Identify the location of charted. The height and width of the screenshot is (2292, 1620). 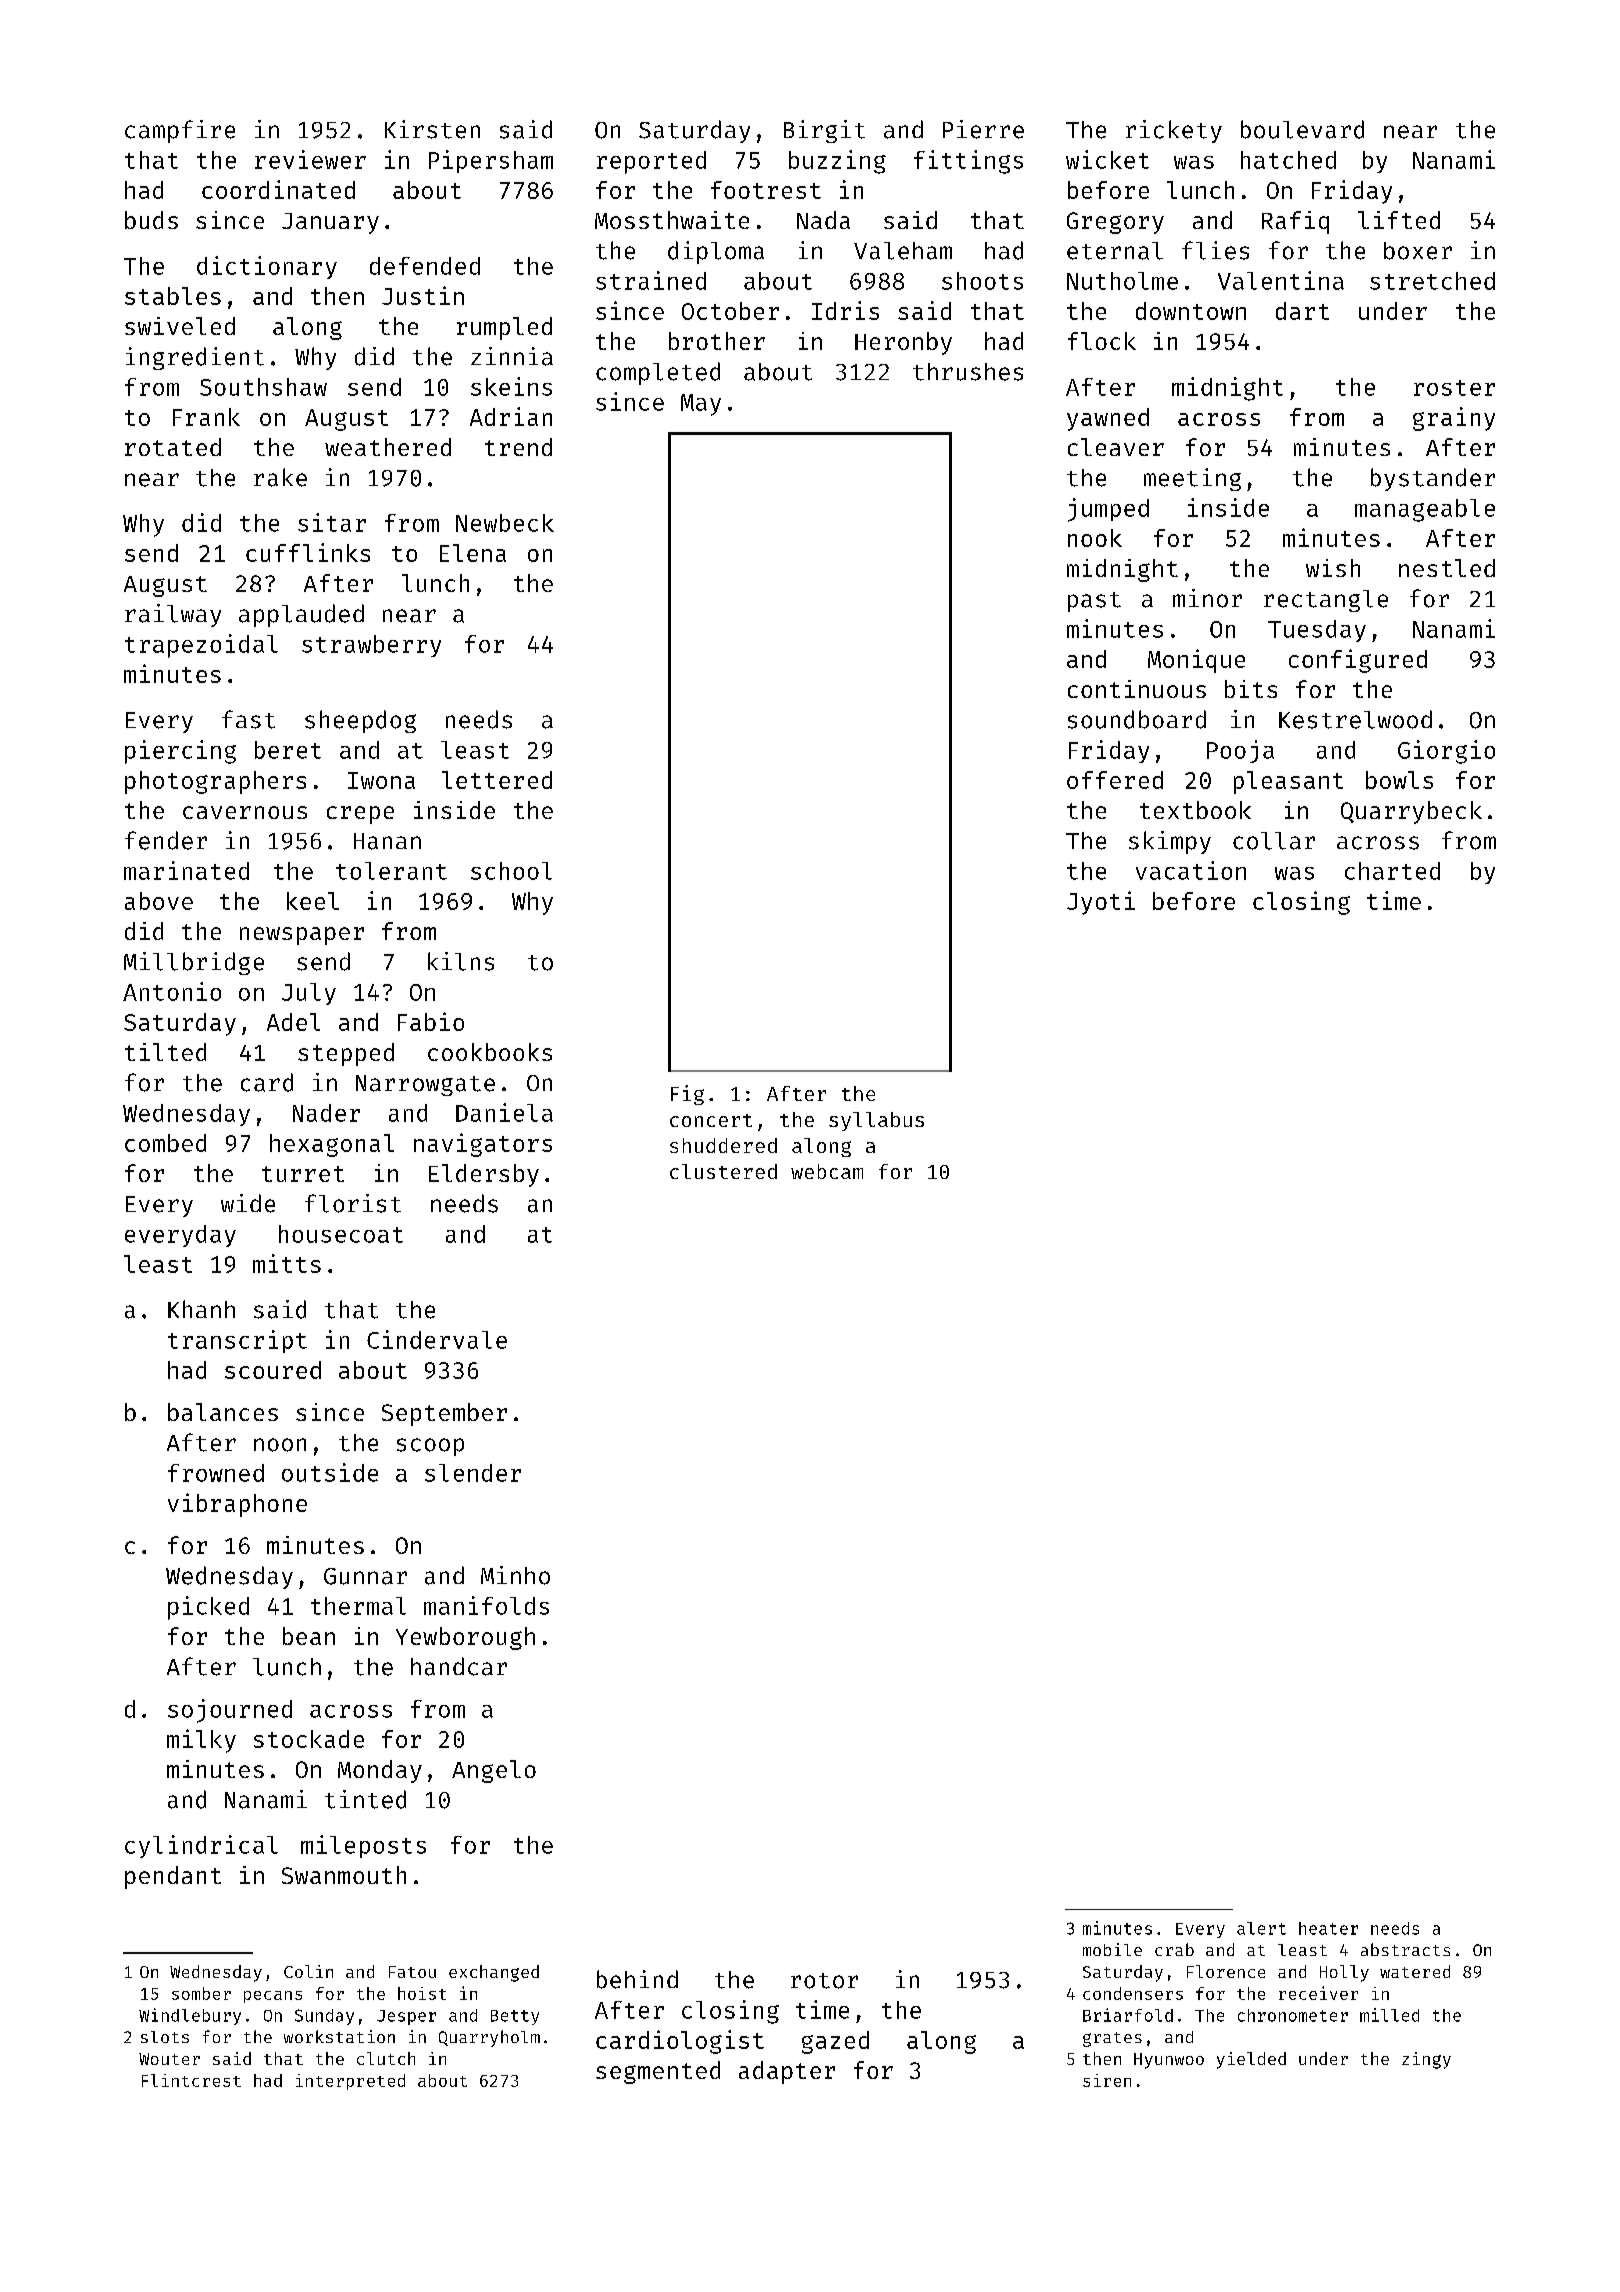
(1392, 871).
